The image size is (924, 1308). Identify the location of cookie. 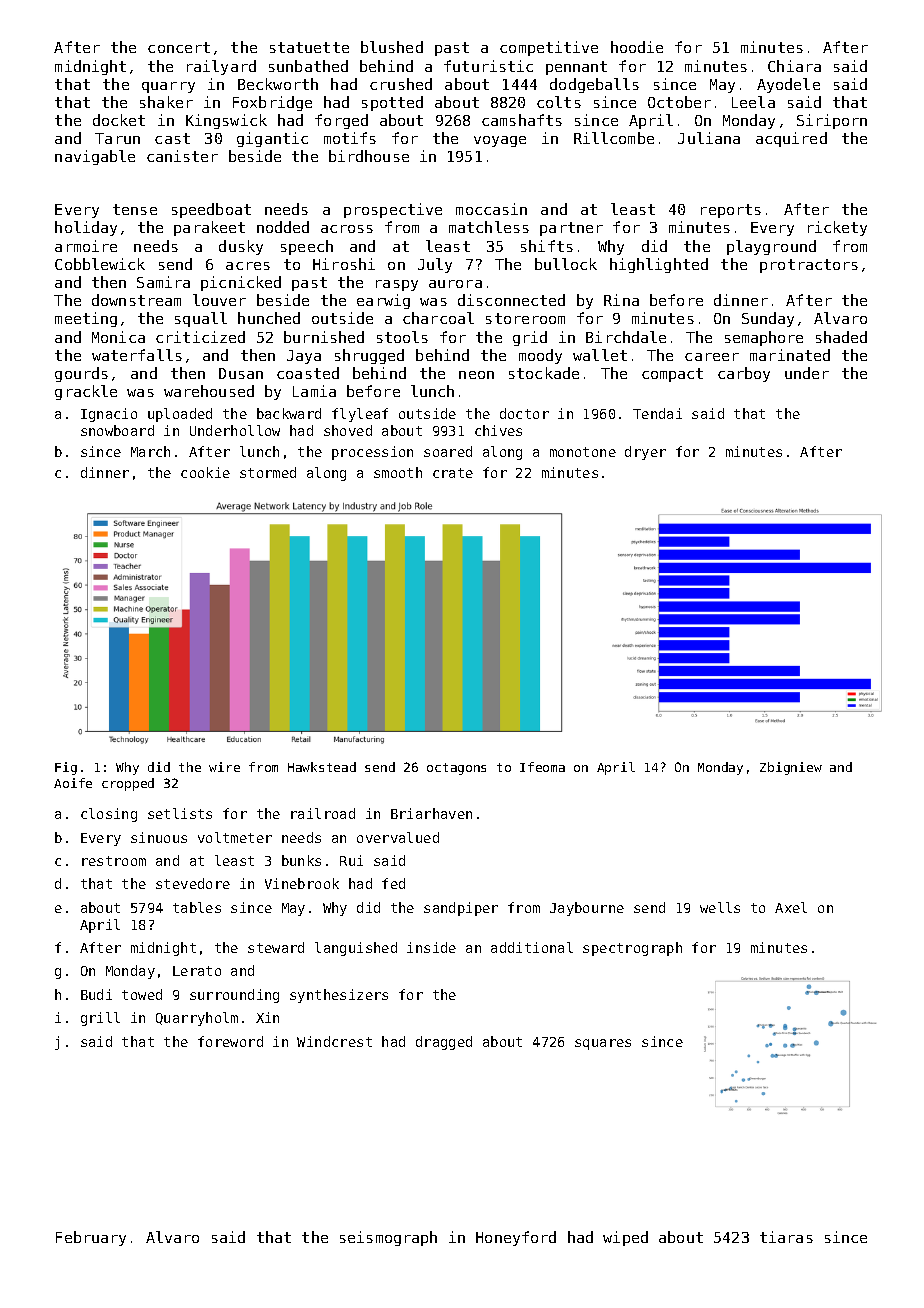
(205, 472).
